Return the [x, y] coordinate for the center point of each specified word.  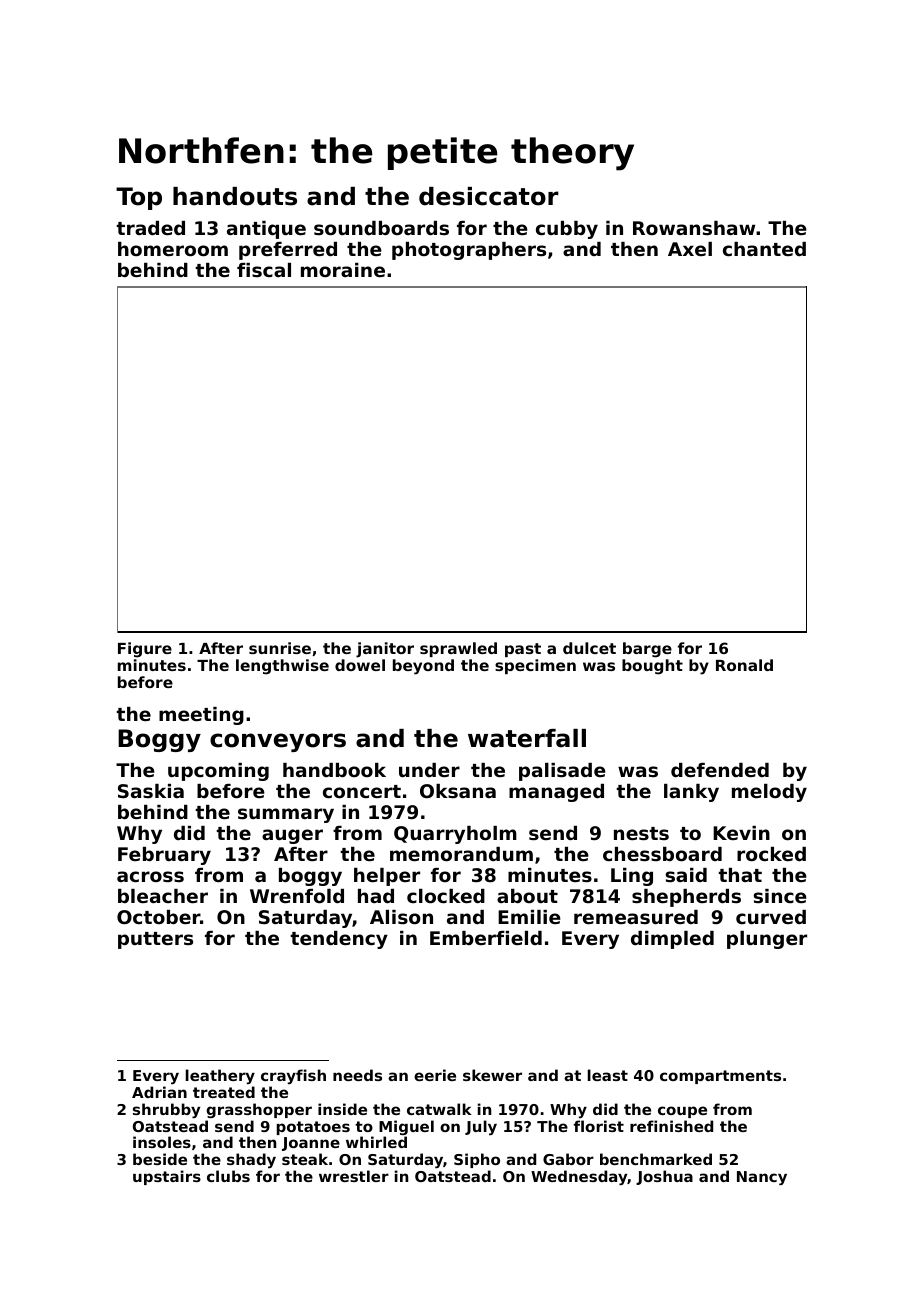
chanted [764, 249]
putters [155, 940]
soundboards [381, 228]
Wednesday [579, 1177]
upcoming [218, 772]
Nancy [762, 1178]
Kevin [741, 833]
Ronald [744, 665]
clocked [446, 896]
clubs [228, 1176]
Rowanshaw [694, 228]
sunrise [280, 648]
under [429, 770]
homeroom [173, 249]
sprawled [458, 649]
